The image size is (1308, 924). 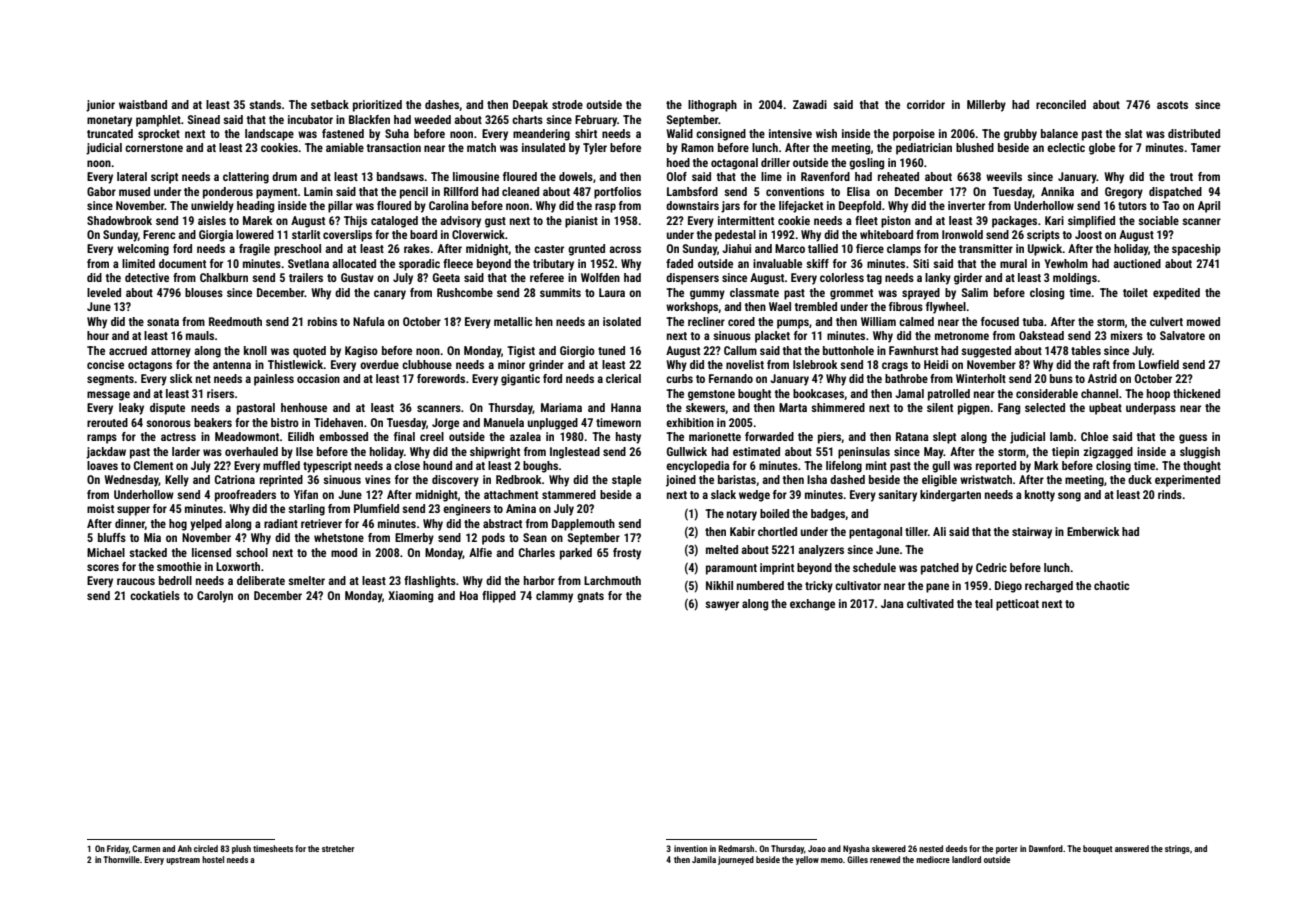 What do you see at coordinates (1203, 321) in the image?
I see `mowed` at bounding box center [1203, 321].
